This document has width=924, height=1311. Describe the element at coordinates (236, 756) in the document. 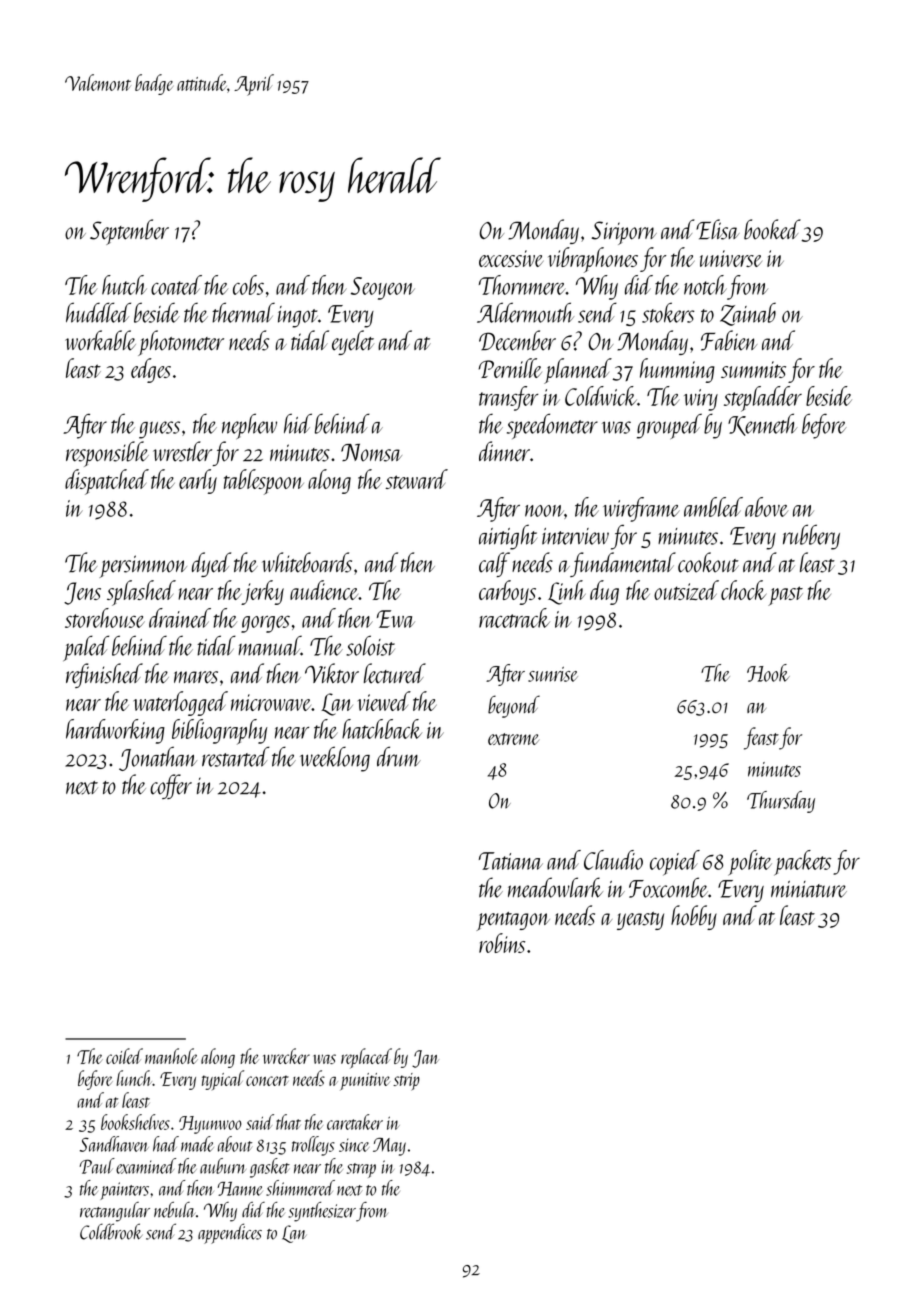

I see `restarted` at that location.
